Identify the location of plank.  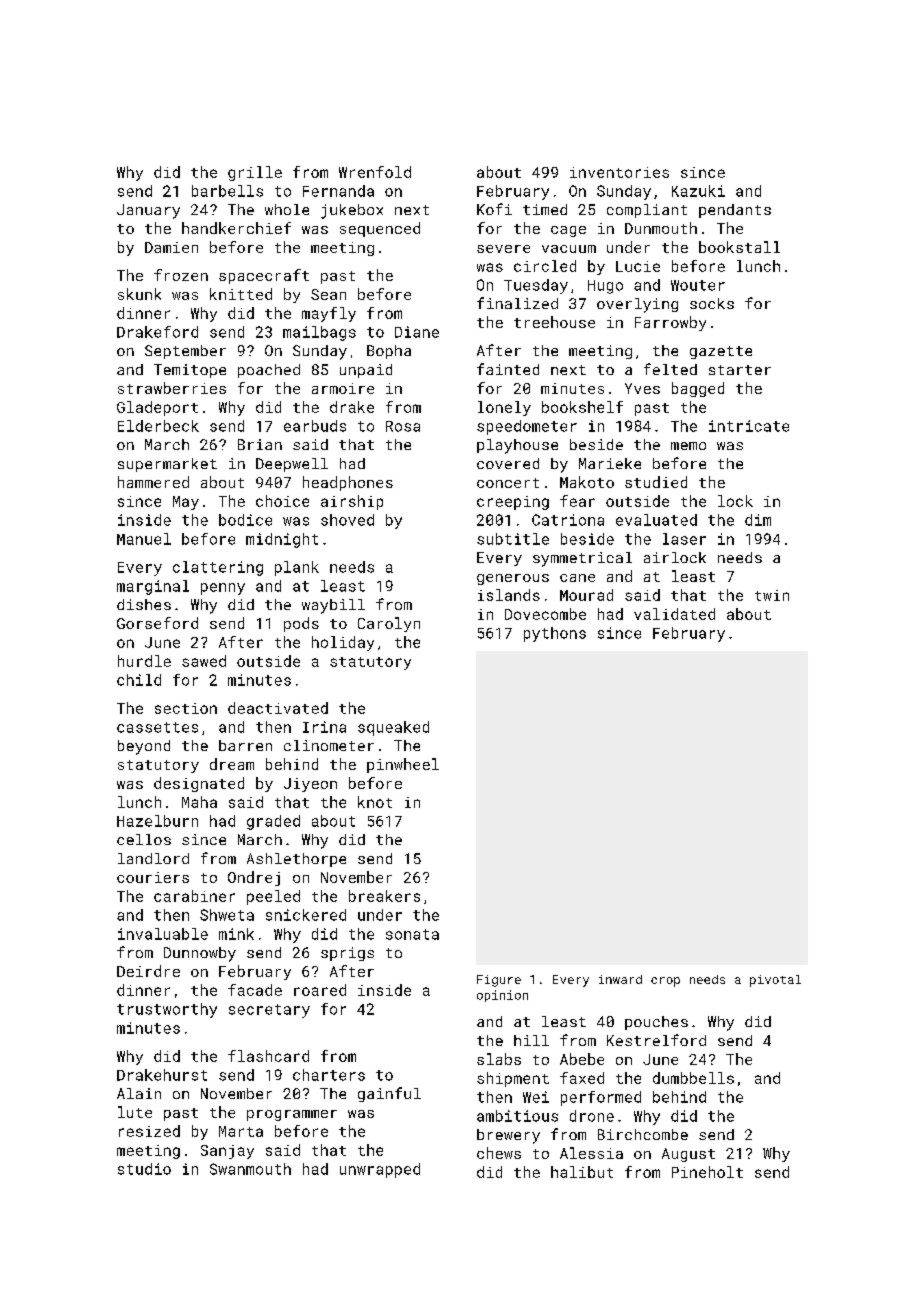
(297, 568).
